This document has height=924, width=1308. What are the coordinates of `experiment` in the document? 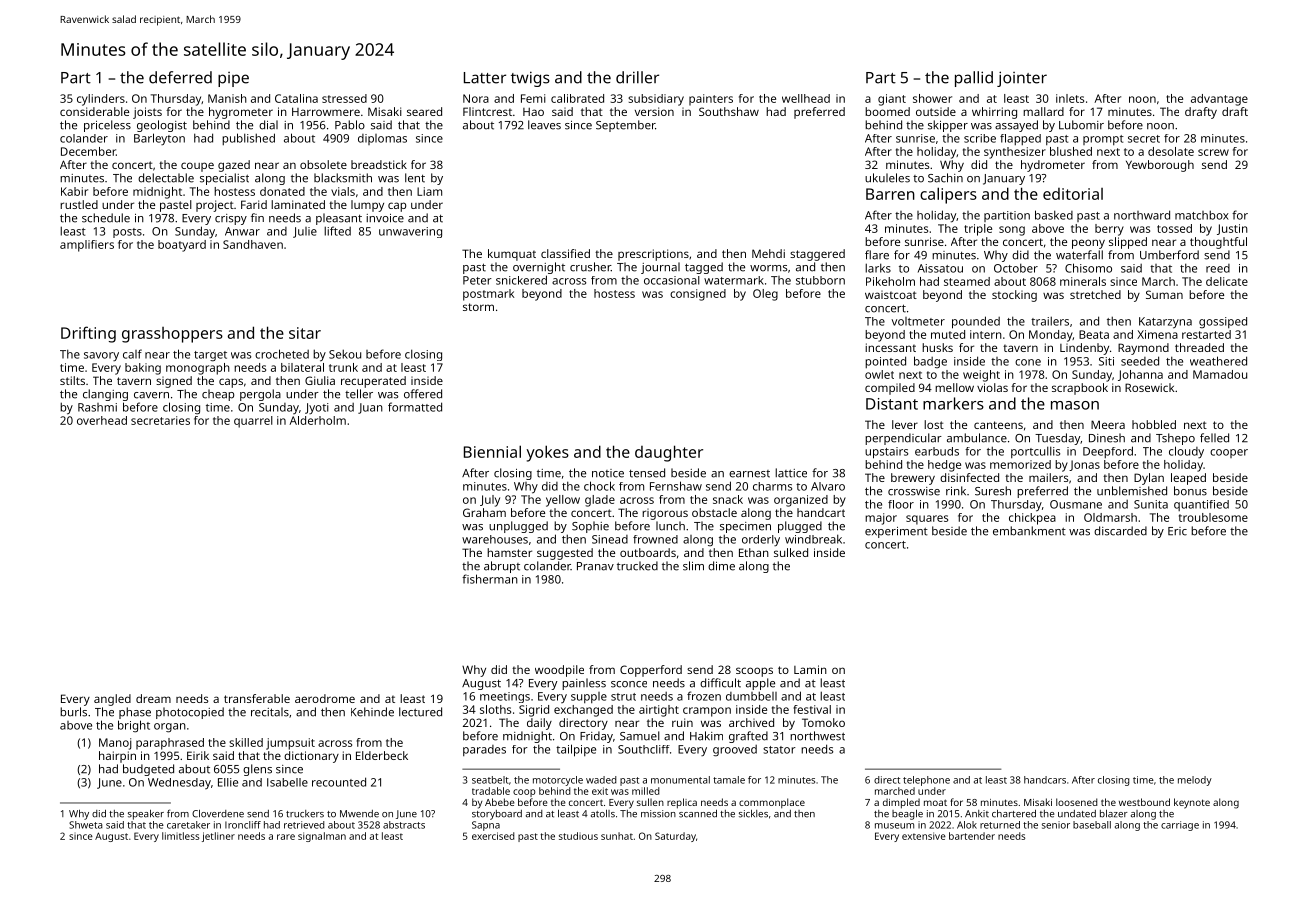 It's located at (896, 532).
